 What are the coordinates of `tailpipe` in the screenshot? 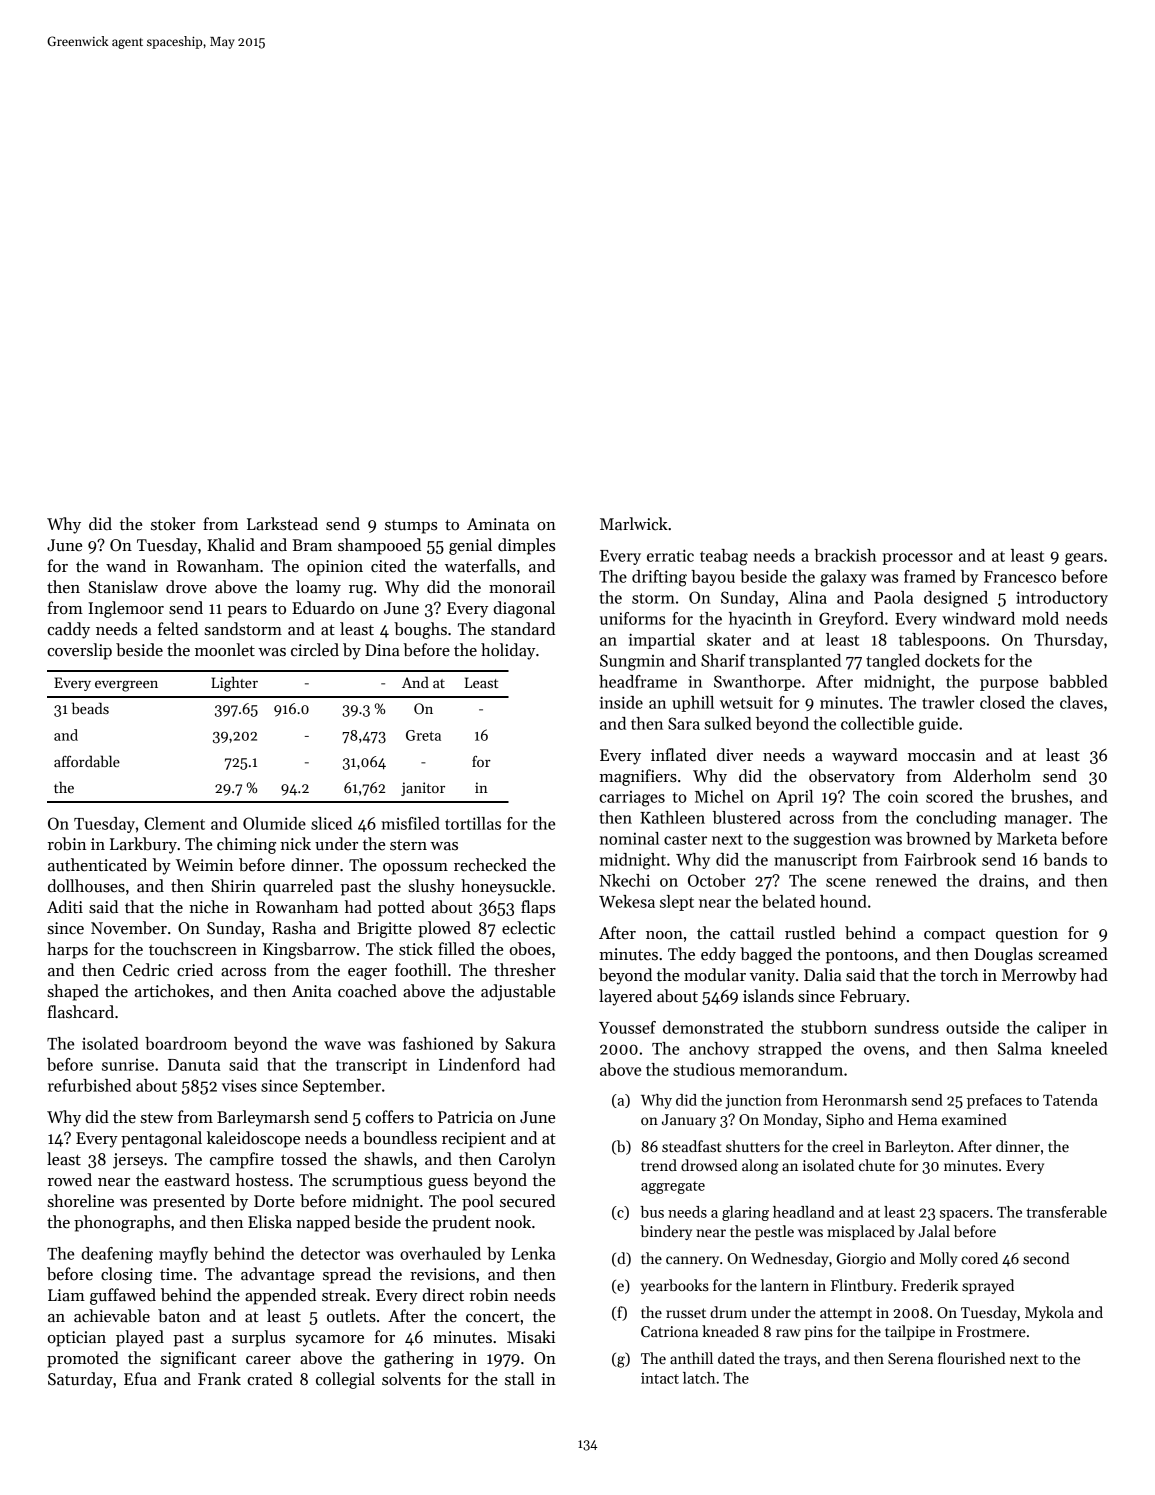 It's located at (910, 1332).
